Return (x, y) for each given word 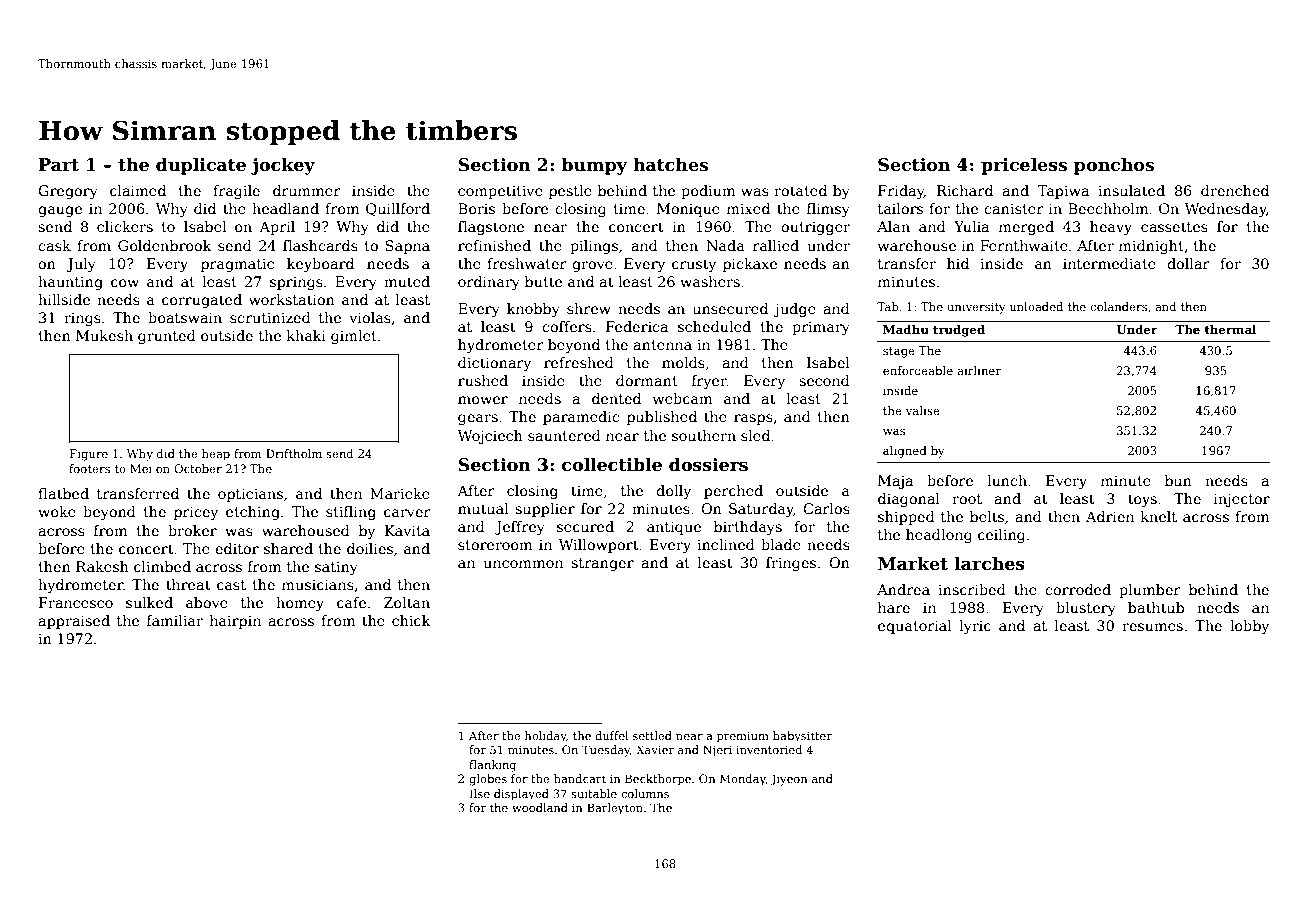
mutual (483, 508)
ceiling (1001, 536)
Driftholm (294, 453)
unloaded (1036, 306)
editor (237, 548)
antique (674, 528)
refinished (494, 245)
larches (990, 563)
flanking (492, 766)
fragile (236, 192)
